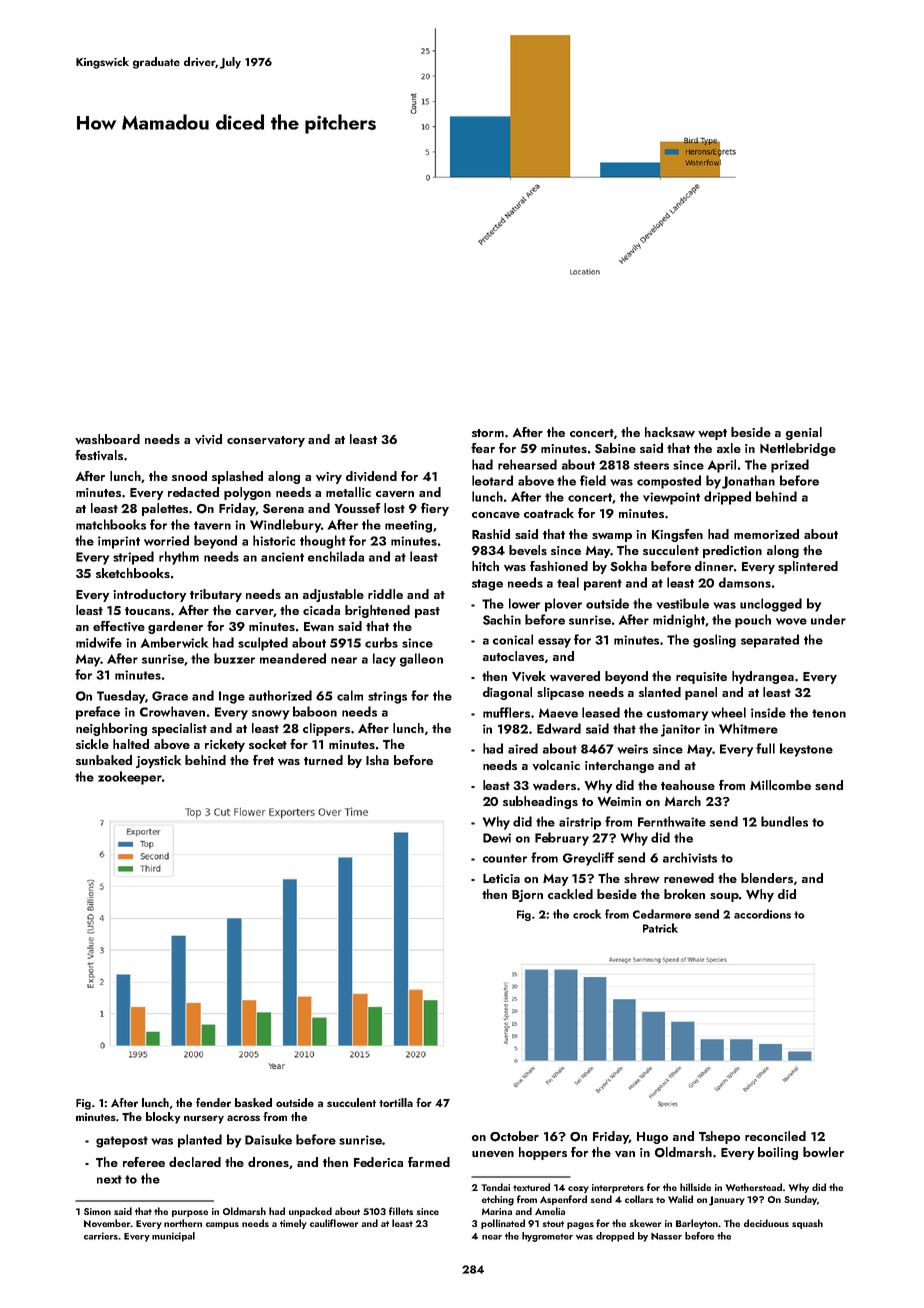 This screenshot has width=924, height=1308. I want to click on fender, so click(213, 1102).
